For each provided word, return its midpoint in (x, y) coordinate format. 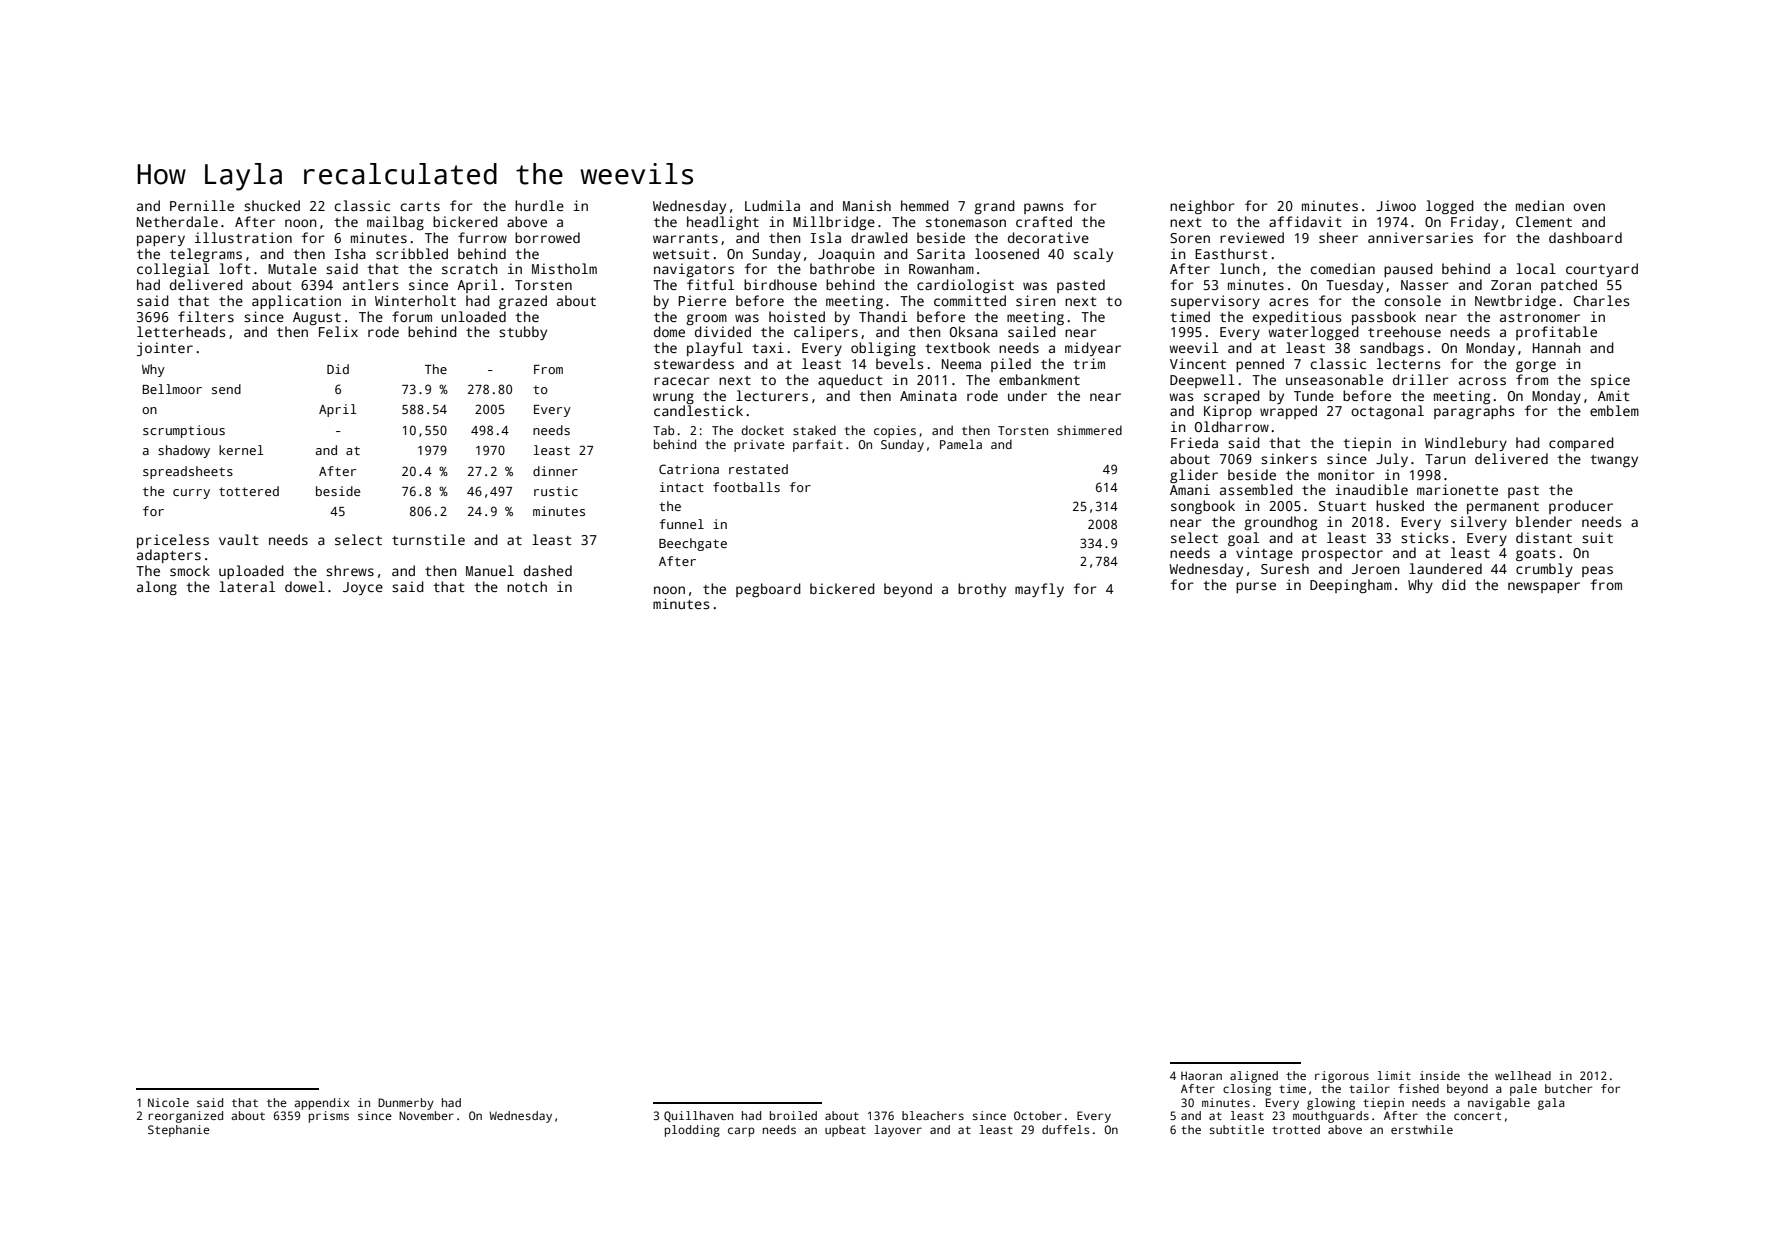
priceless (173, 541)
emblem (1614, 410)
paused (1408, 270)
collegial (173, 270)
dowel (305, 586)
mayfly (1039, 590)
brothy (982, 590)
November (426, 1115)
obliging (883, 349)
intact (682, 487)
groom (706, 319)
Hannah (1557, 347)
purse (1256, 587)
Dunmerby (406, 1104)
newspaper (1544, 587)
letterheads (181, 331)
